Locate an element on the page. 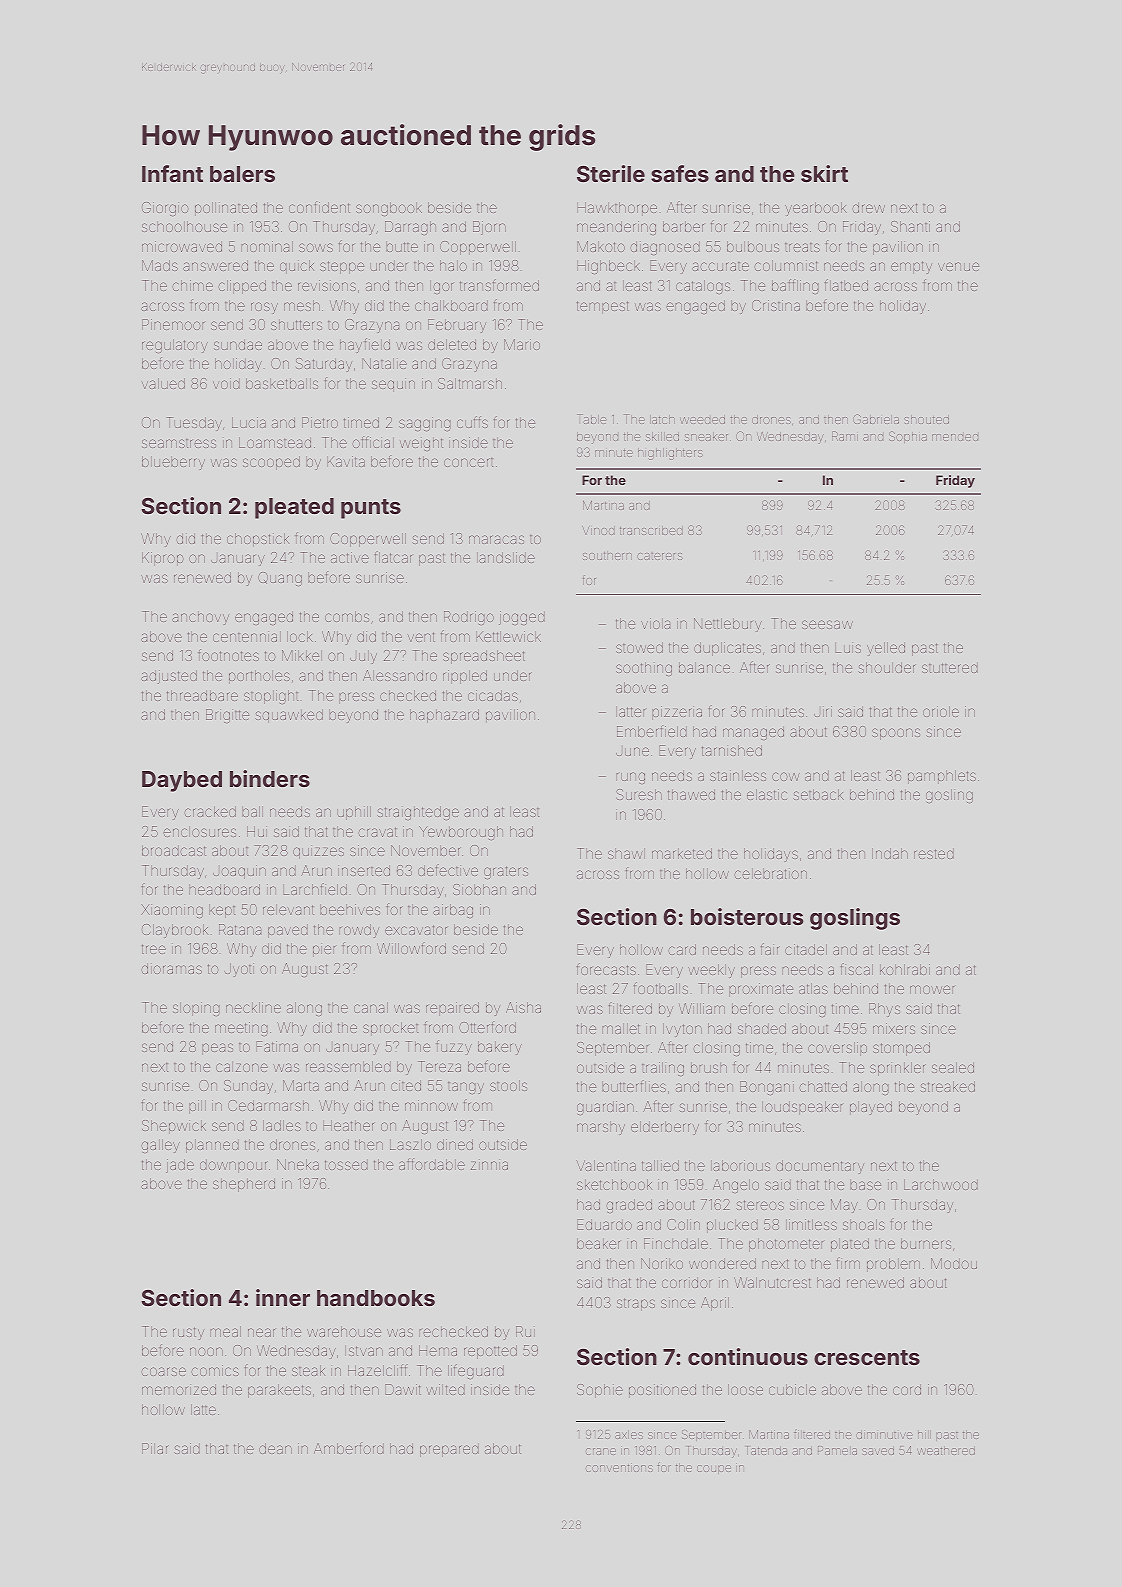 This page has width=1122, height=1587. dean is located at coordinates (275, 1448).
